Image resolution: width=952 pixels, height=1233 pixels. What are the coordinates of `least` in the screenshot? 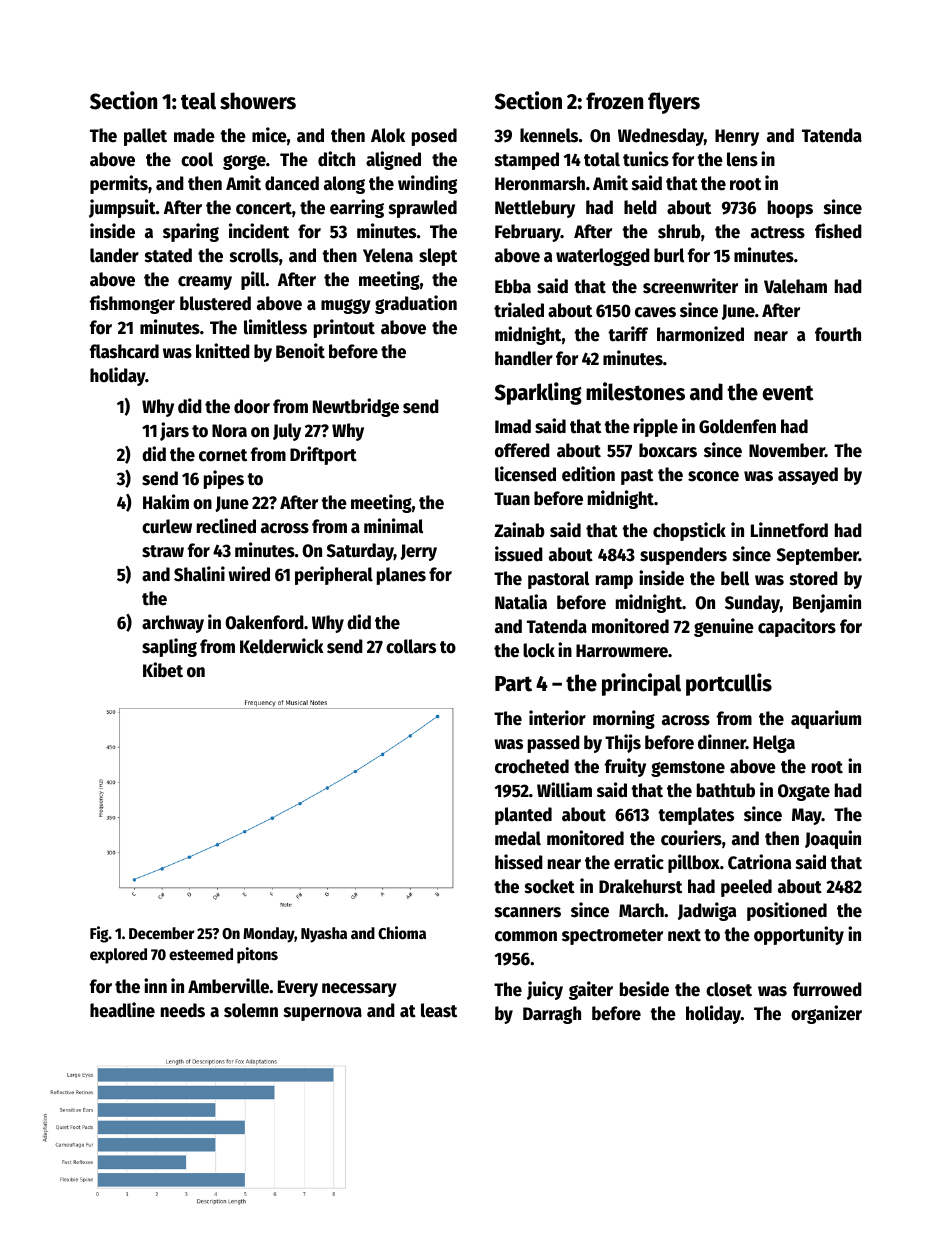 It's located at (439, 1010).
